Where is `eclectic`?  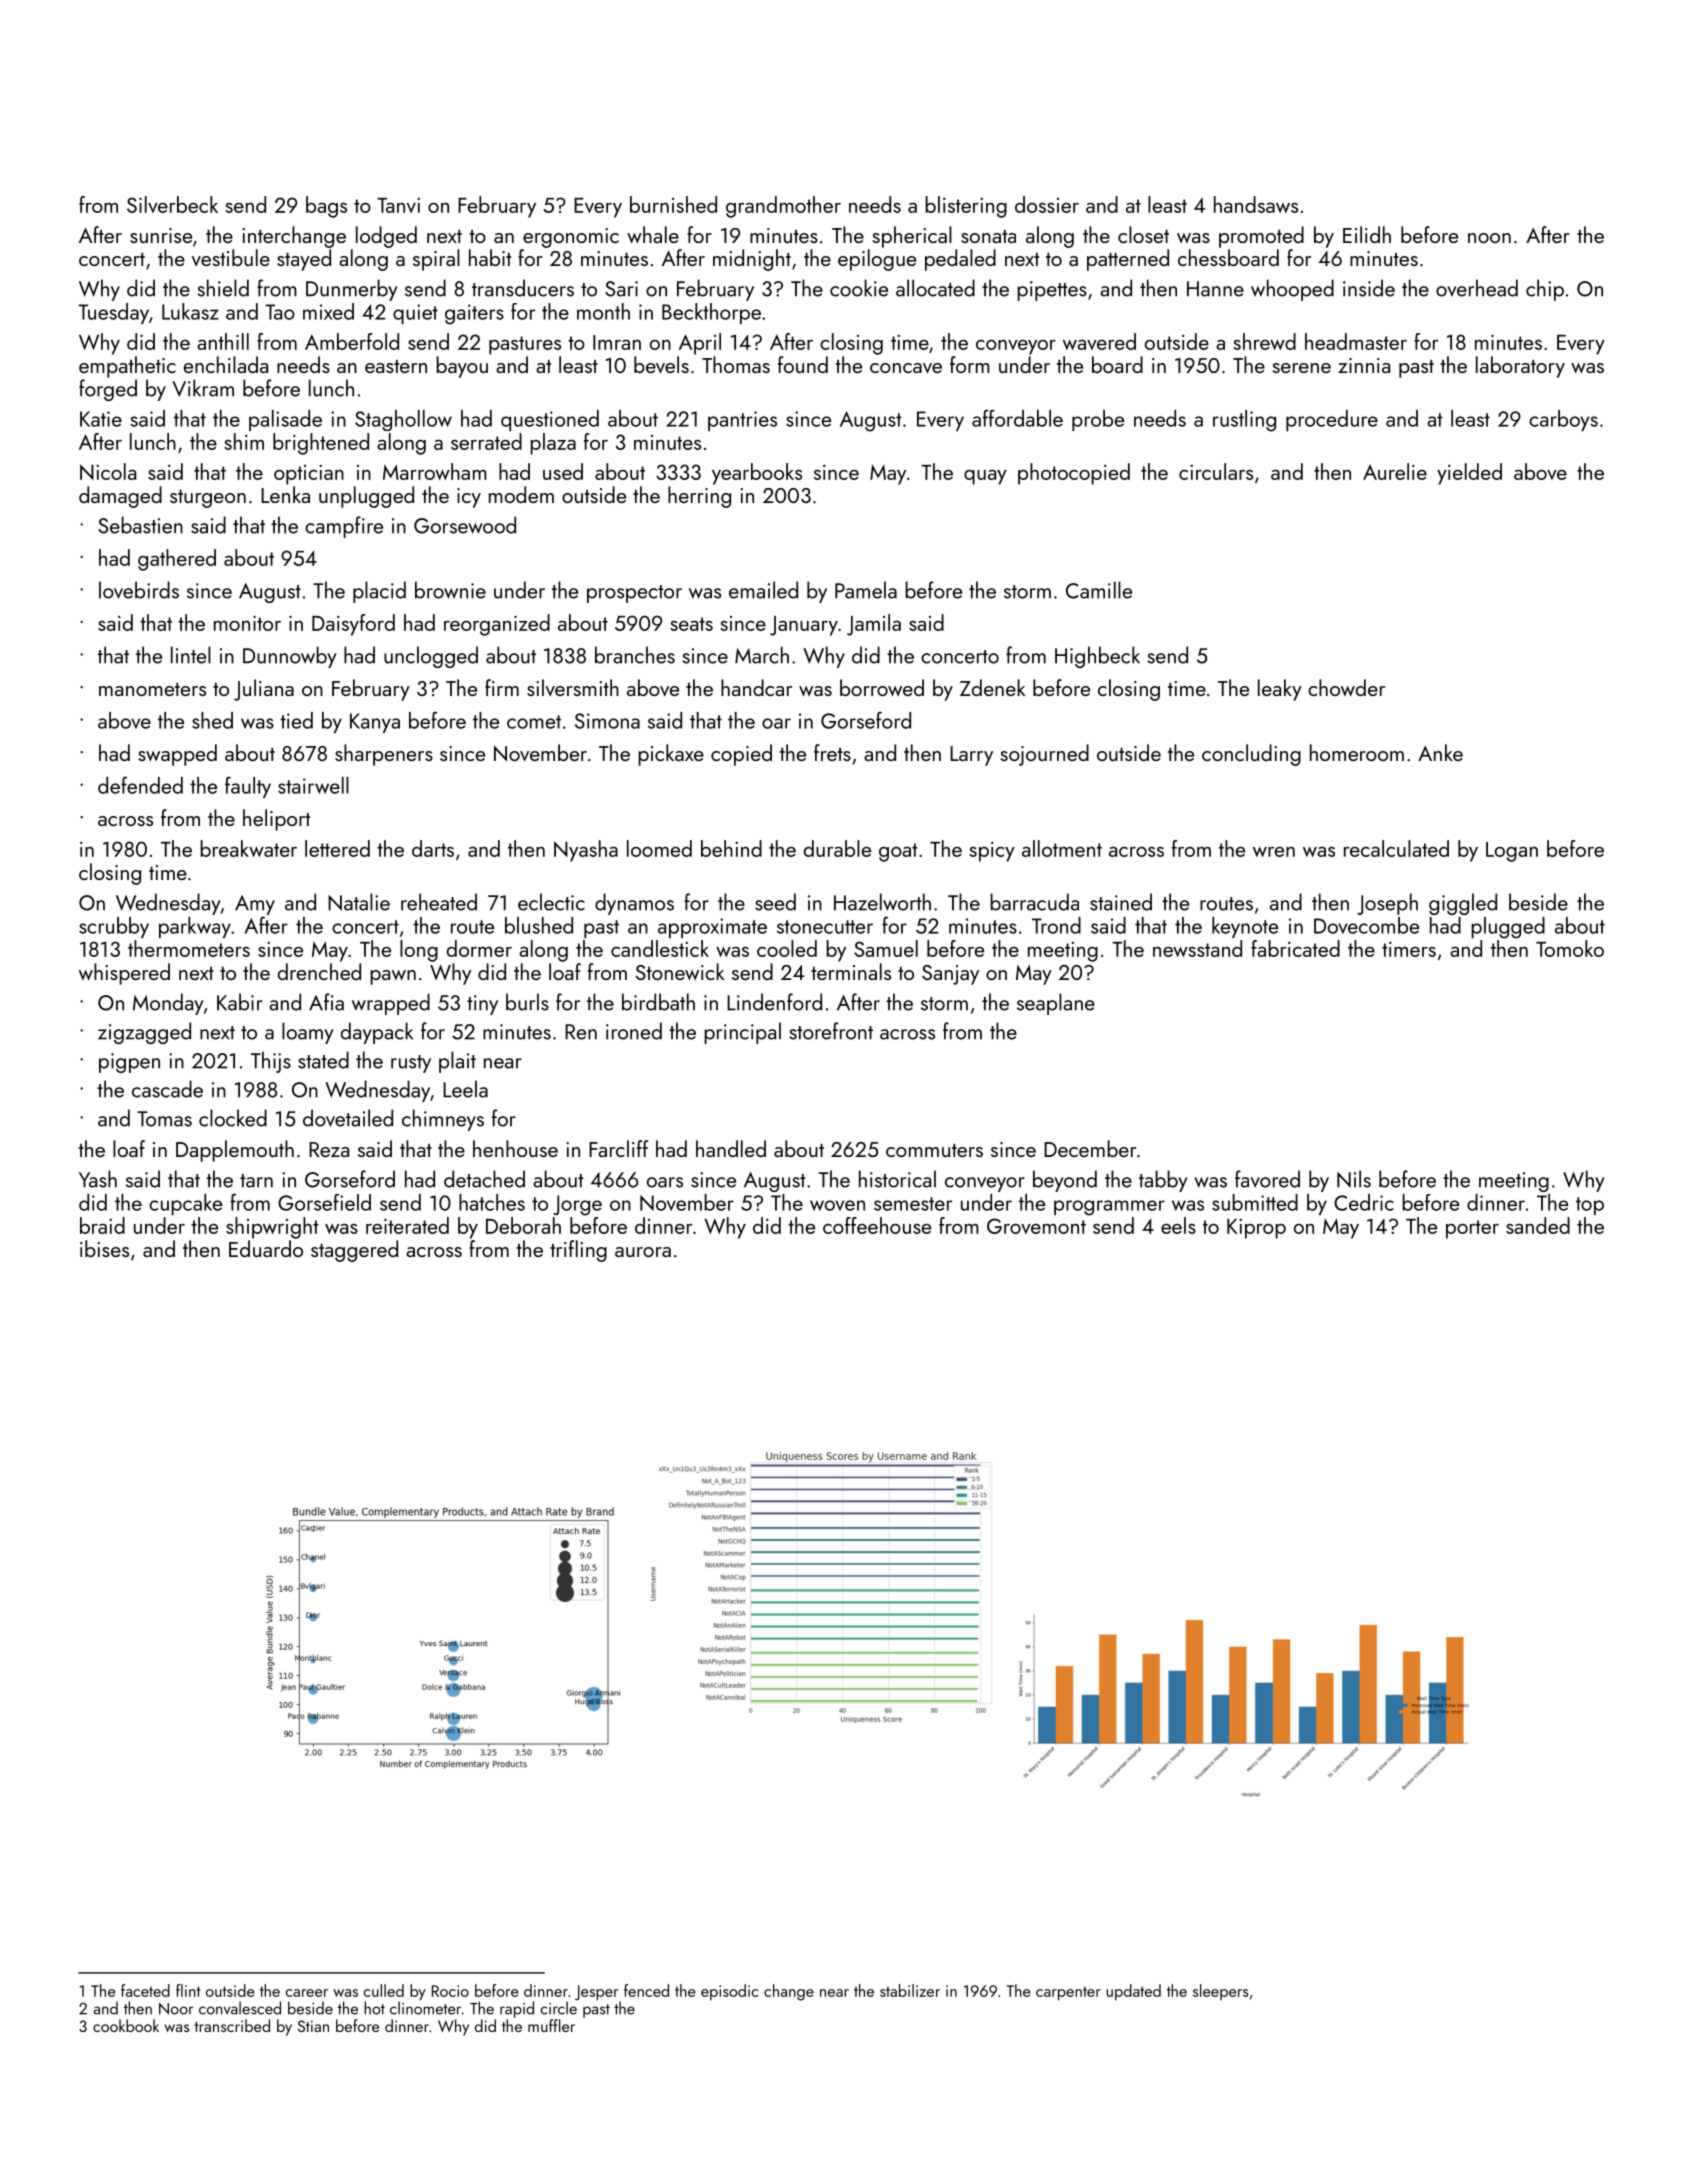 eclectic is located at coordinates (551, 902).
